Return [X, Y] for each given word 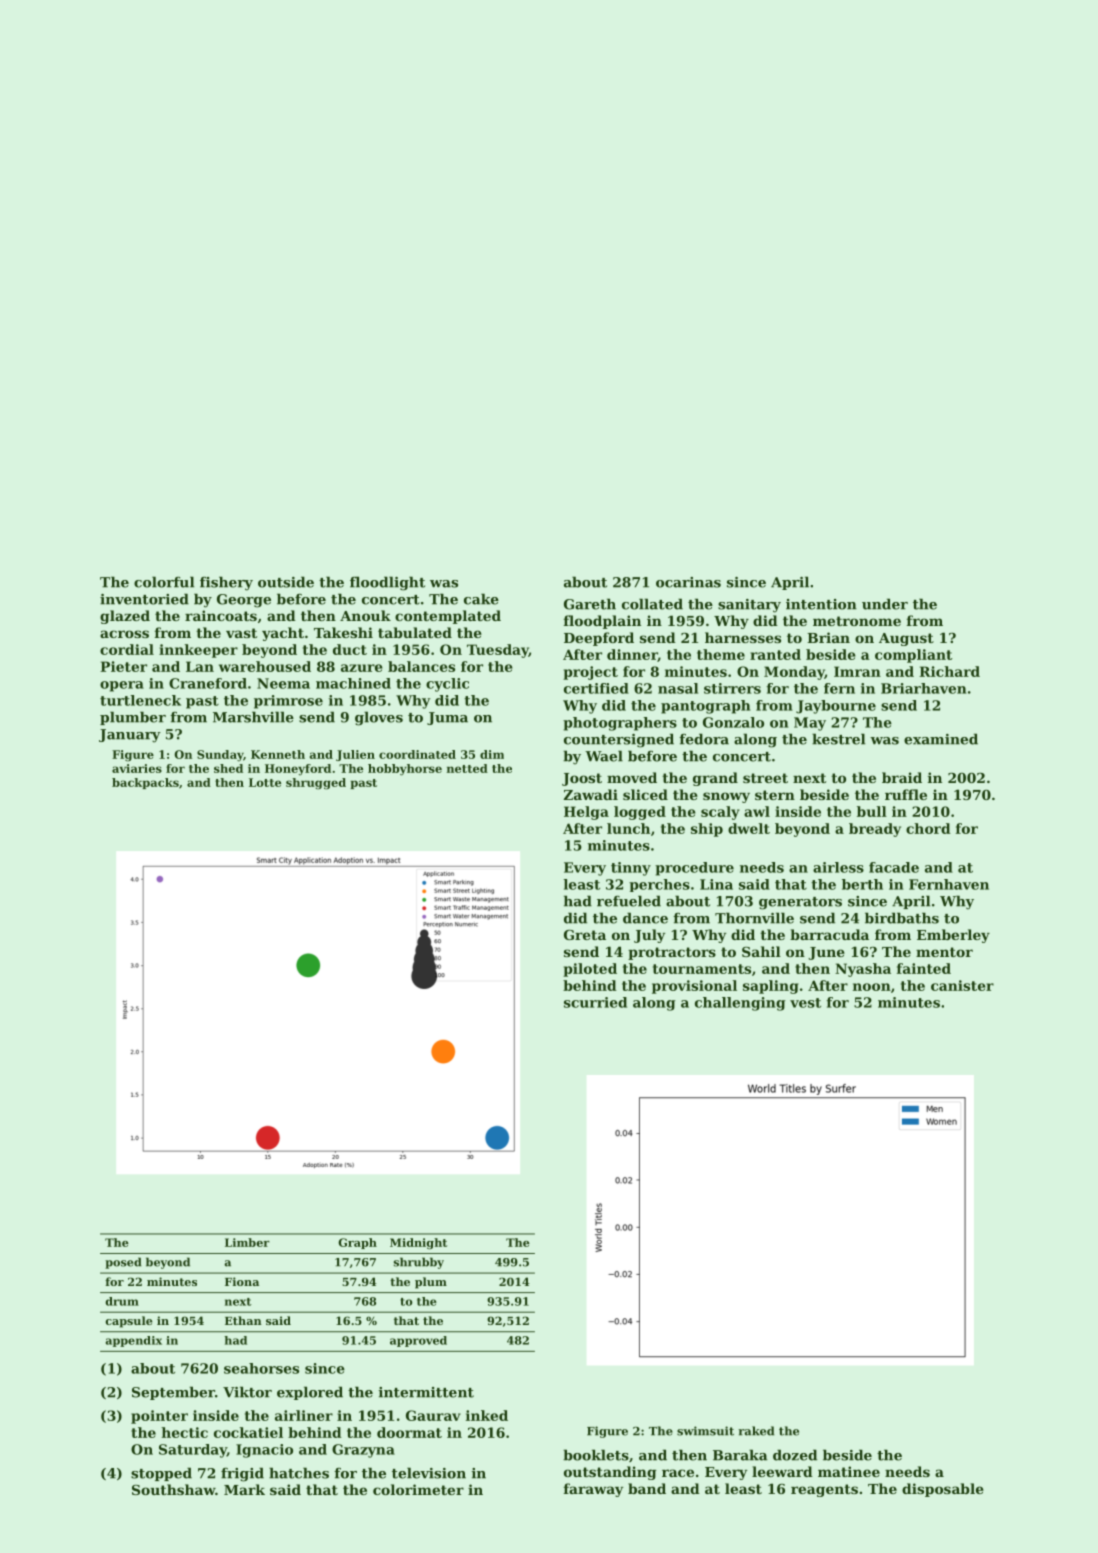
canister [962, 985]
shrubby [419, 1263]
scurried [595, 1002]
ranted [775, 654]
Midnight [418, 1243]
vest [805, 1003]
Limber [247, 1242]
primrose [288, 702]
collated [652, 604]
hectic [185, 1432]
